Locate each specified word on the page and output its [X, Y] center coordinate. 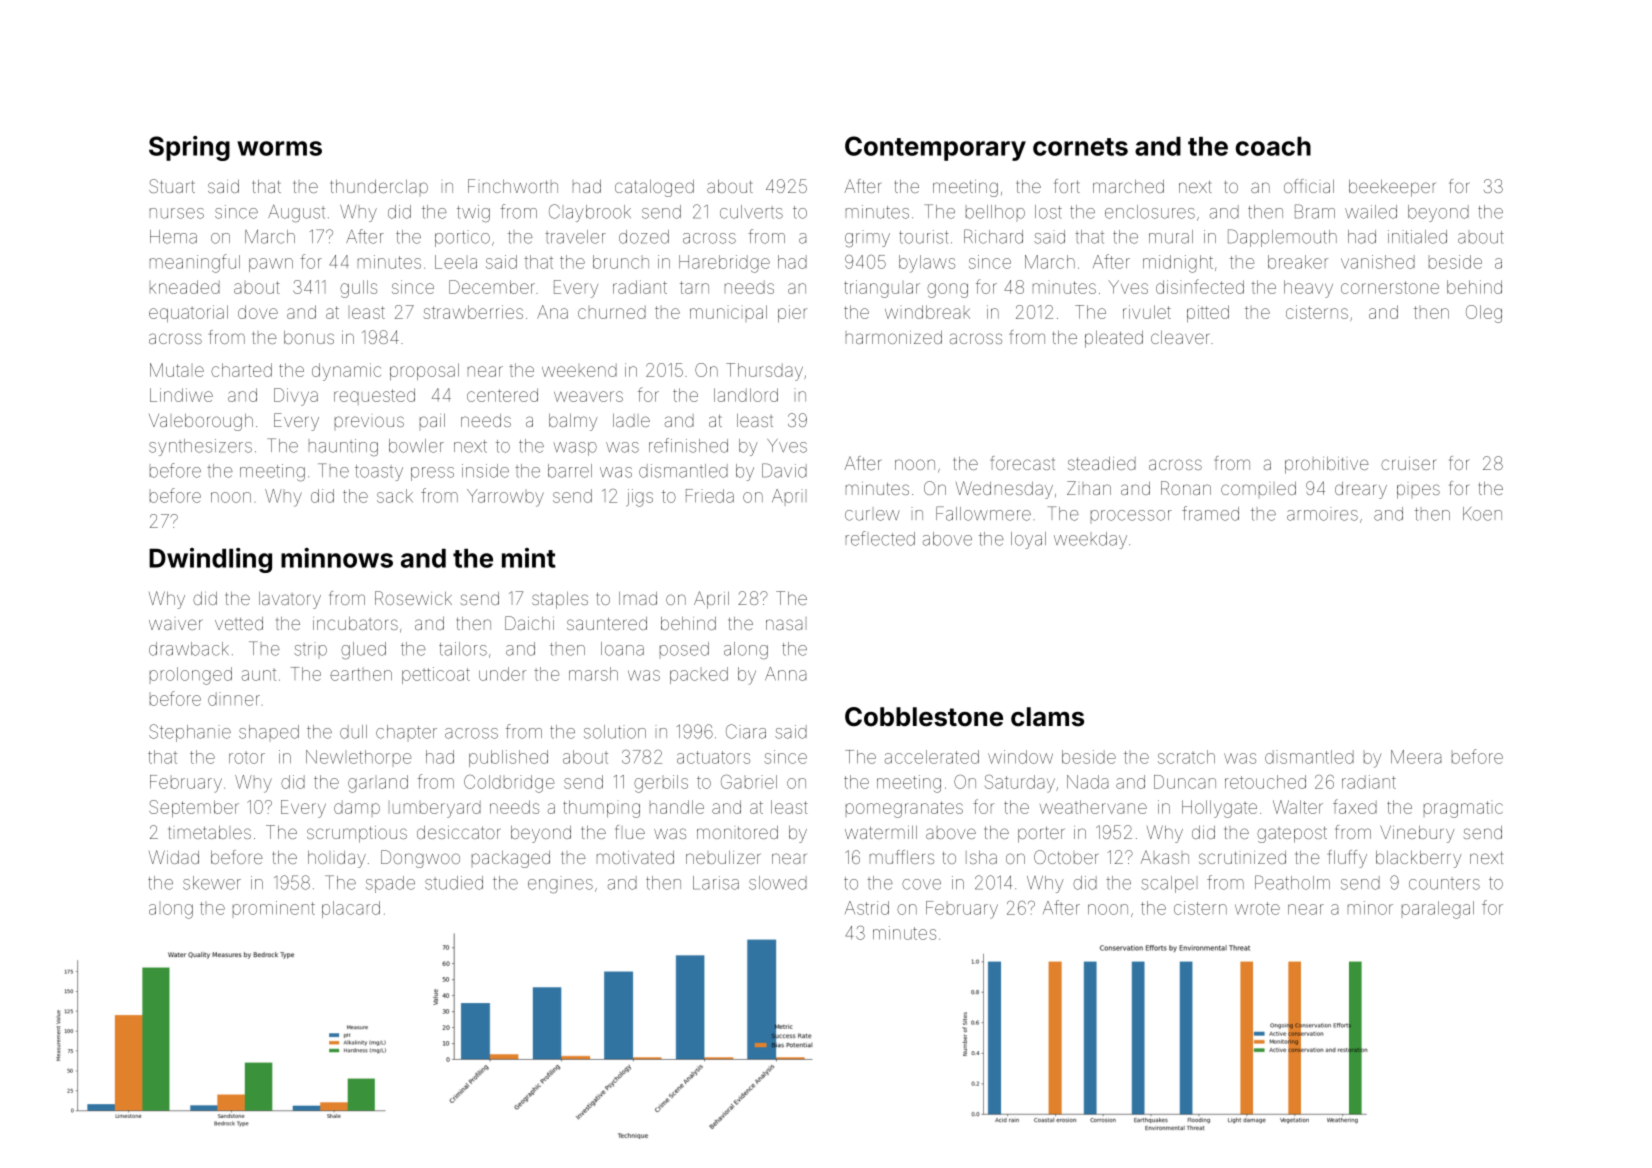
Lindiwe [181, 395]
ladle [631, 420]
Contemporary [935, 148]
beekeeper [1392, 188]
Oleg [1484, 314]
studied [454, 883]
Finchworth [513, 186]
